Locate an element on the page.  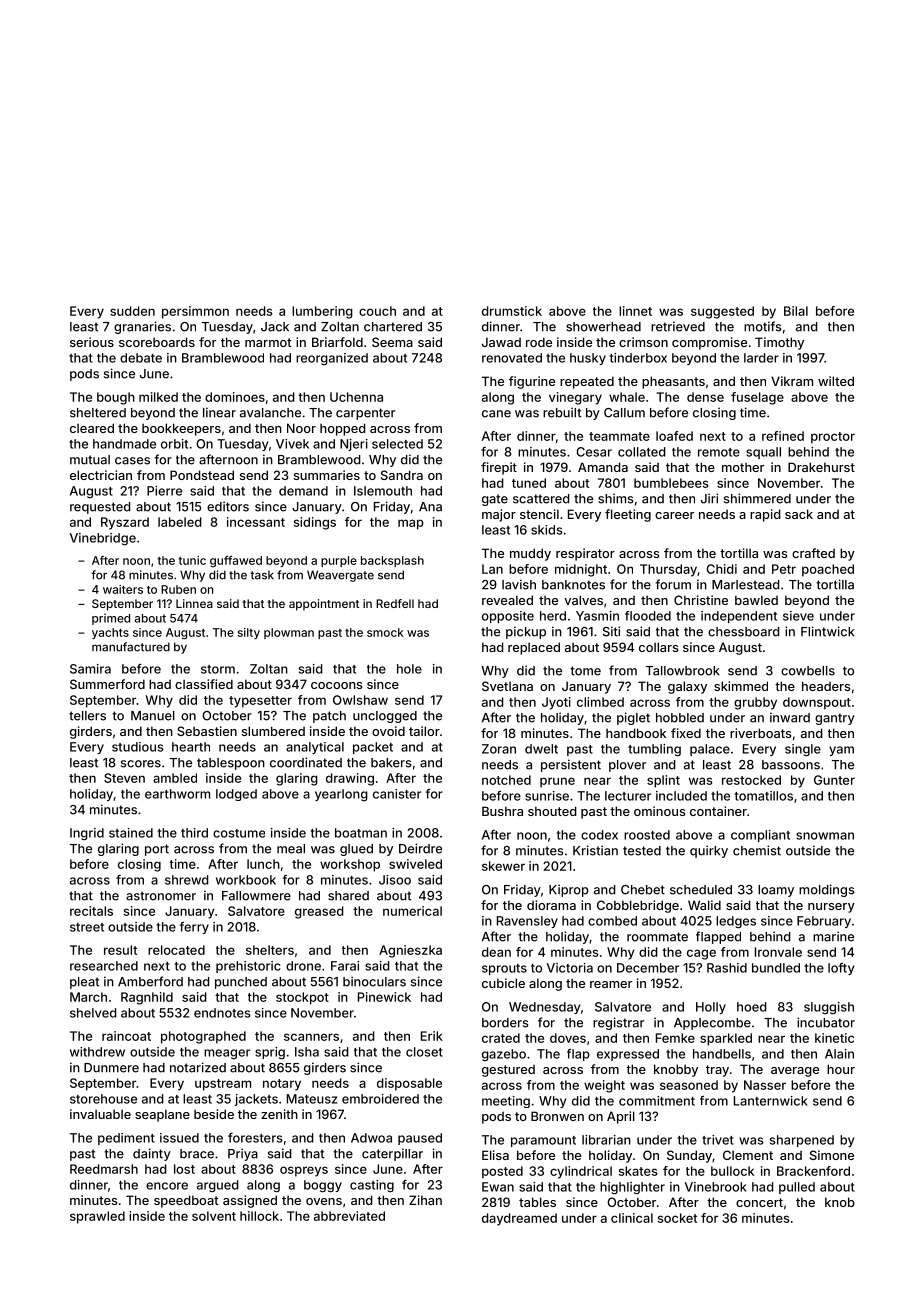
Gunter is located at coordinates (834, 780).
